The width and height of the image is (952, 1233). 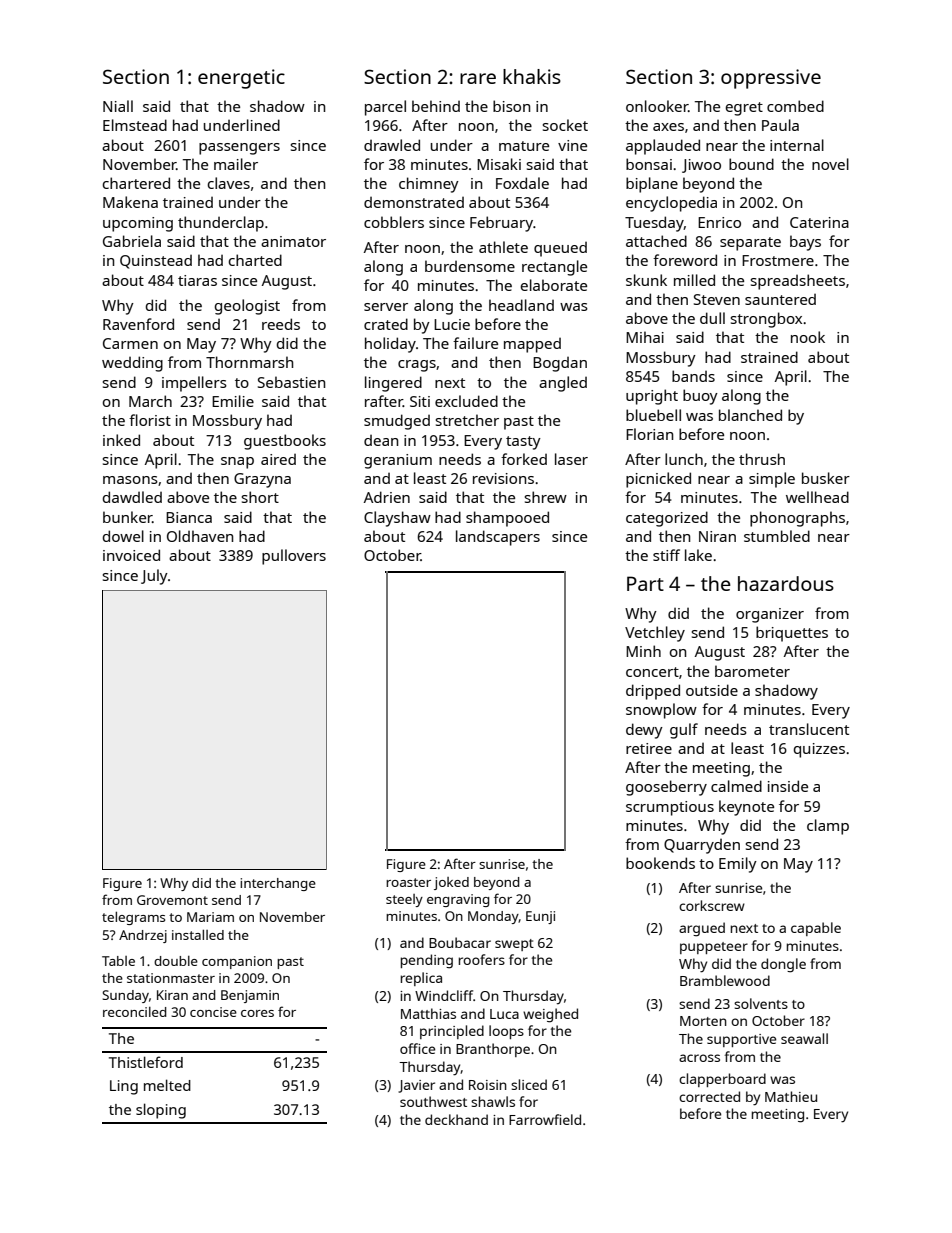 What do you see at coordinates (118, 106) in the image?
I see `Niall` at bounding box center [118, 106].
